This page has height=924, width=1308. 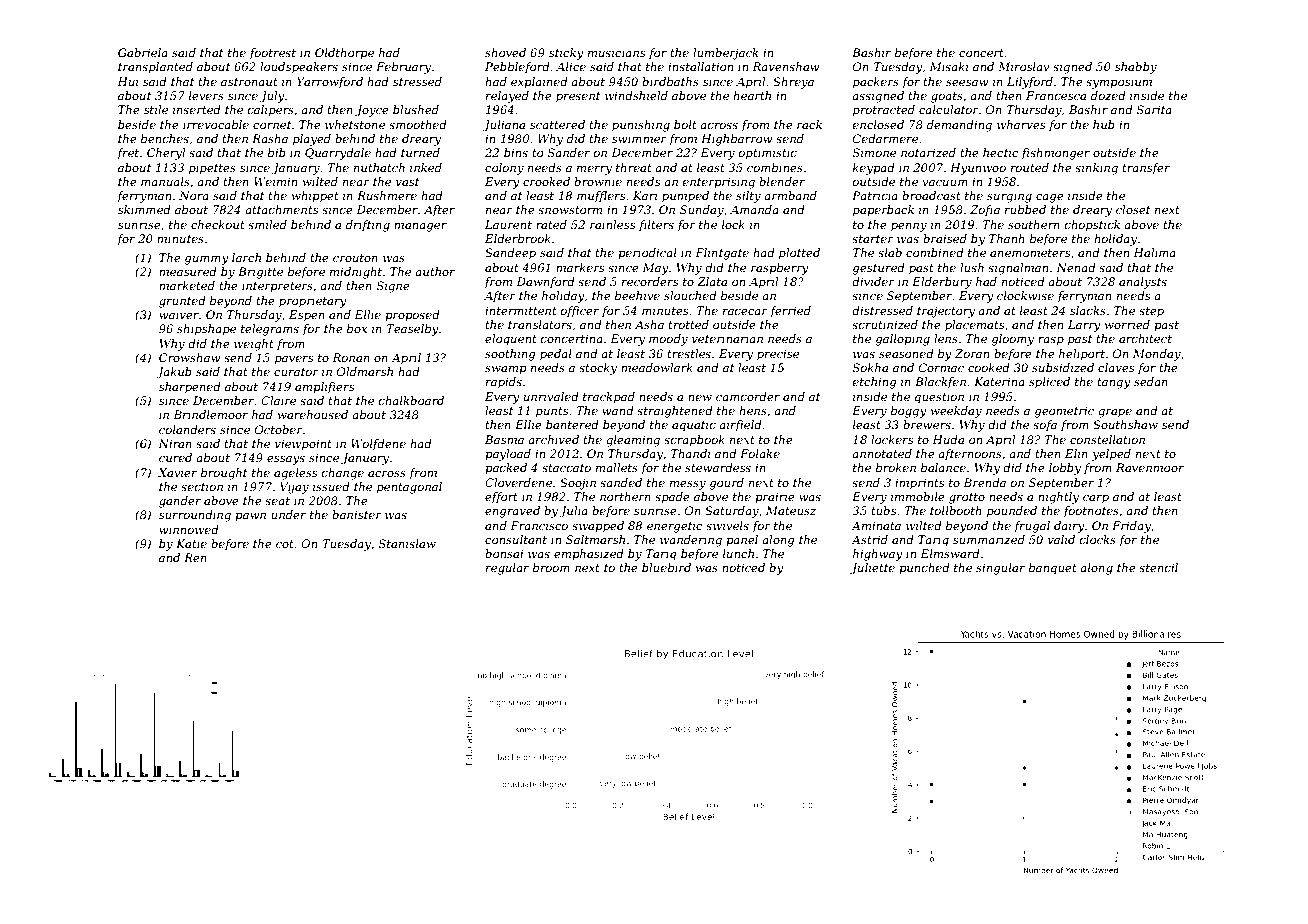 What do you see at coordinates (645, 195) in the page?
I see `Kari` at bounding box center [645, 195].
